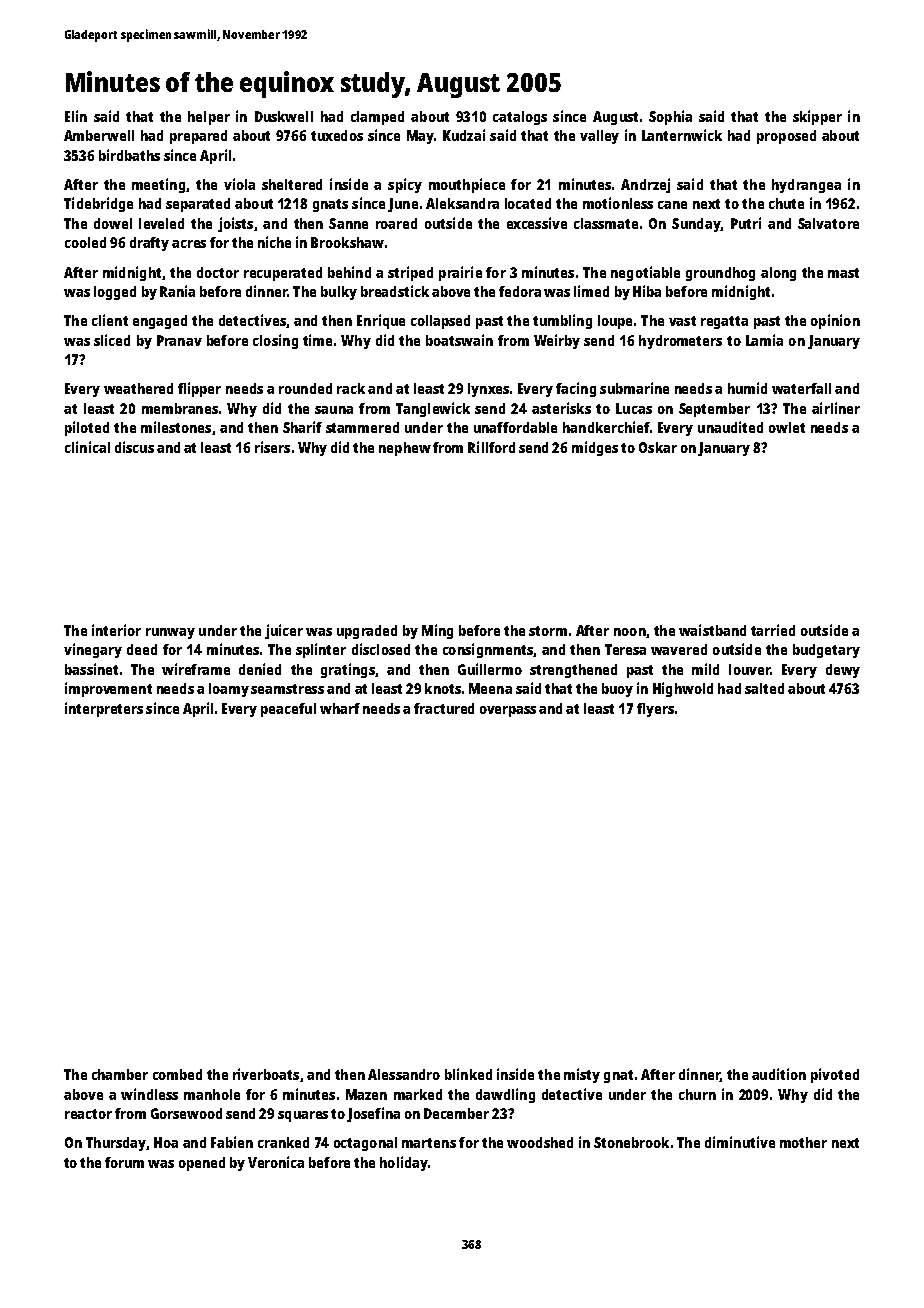 Image resolution: width=924 pixels, height=1308 pixels. I want to click on overpass, so click(508, 711).
